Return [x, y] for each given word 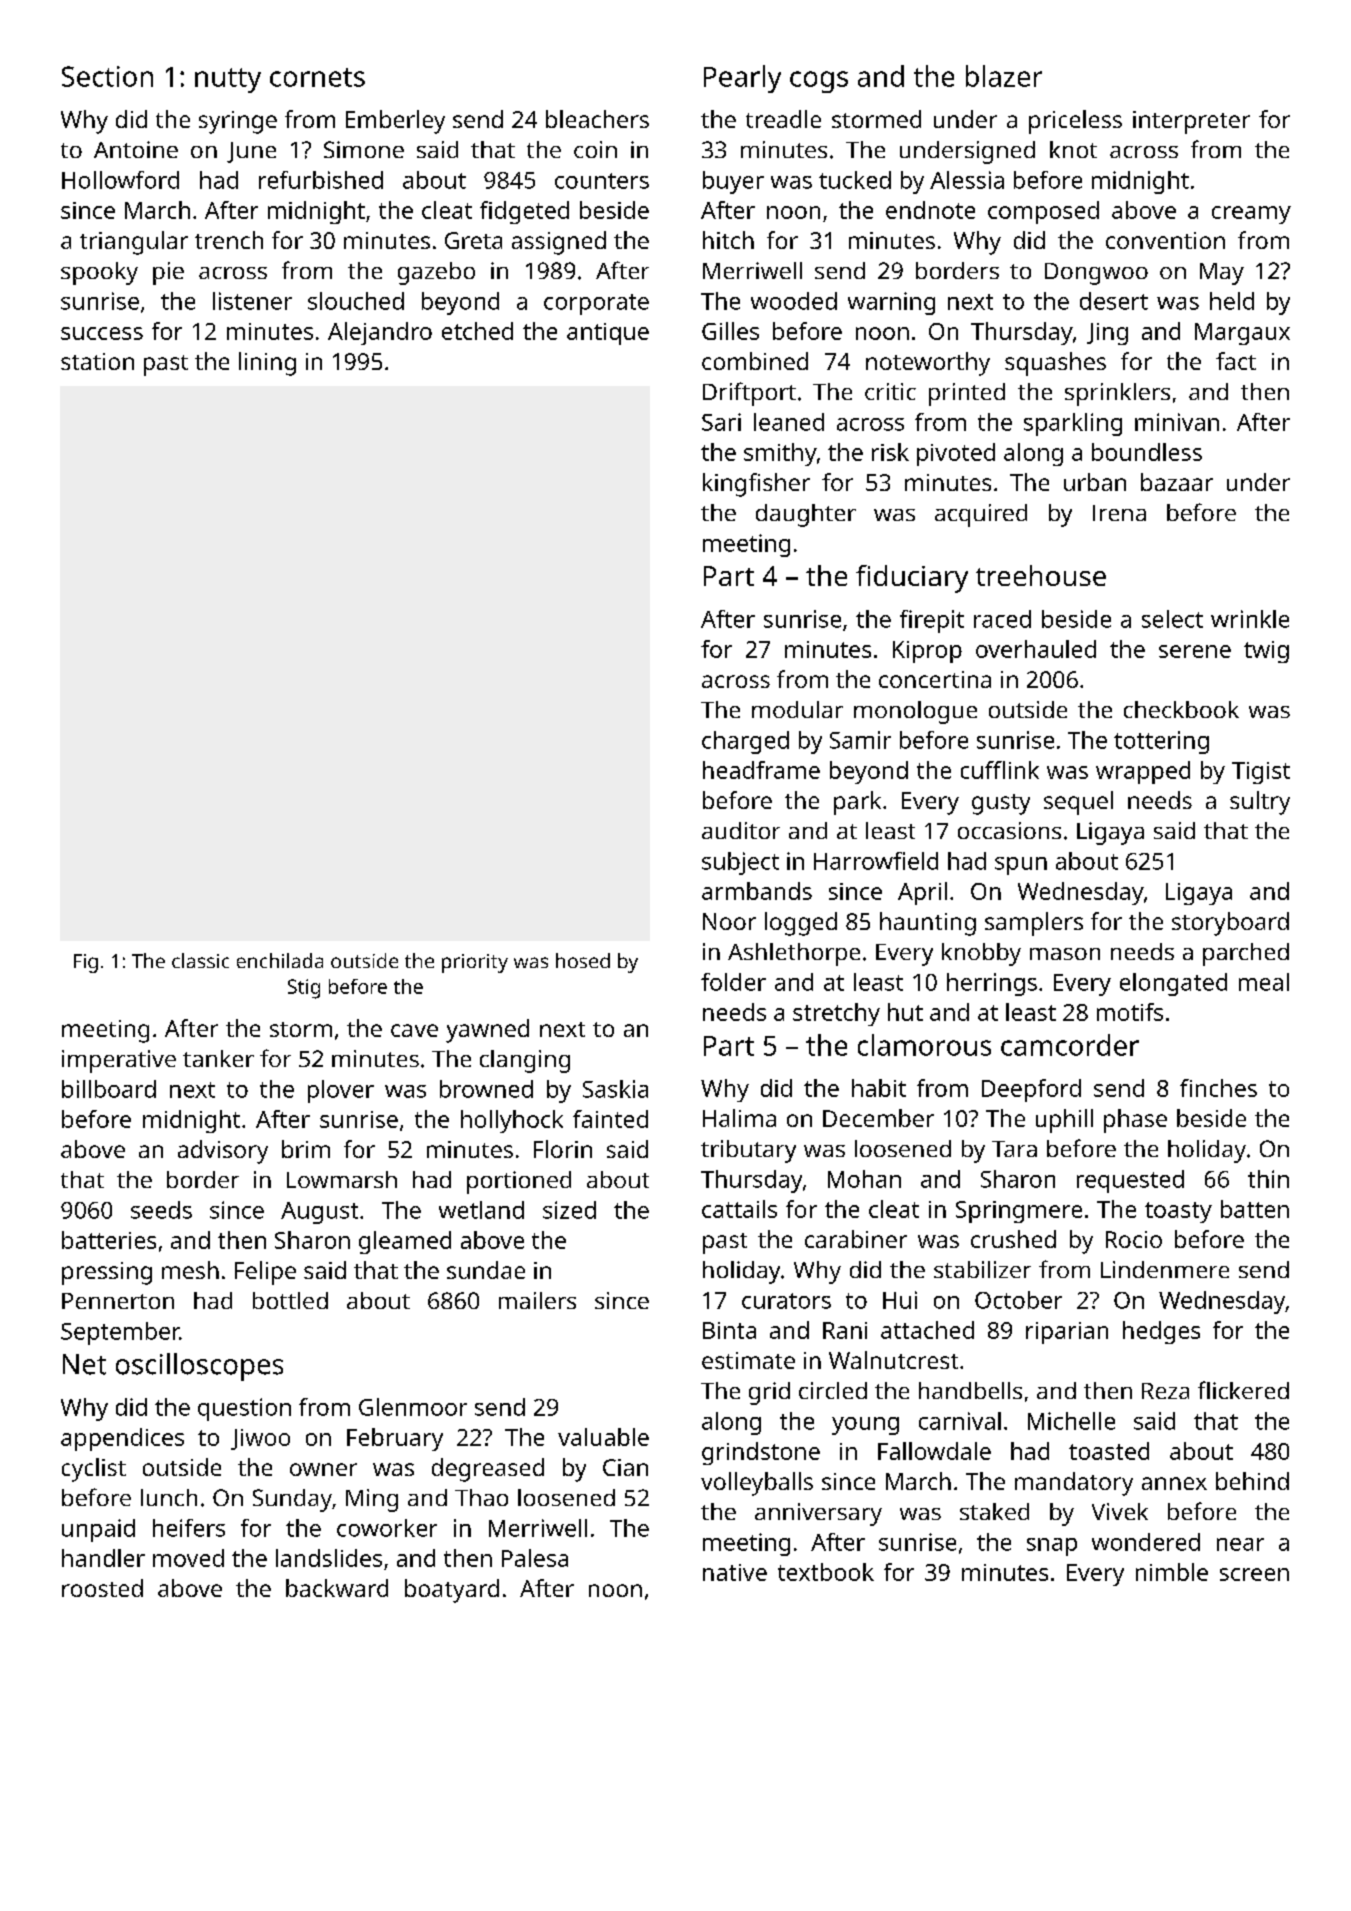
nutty [228, 80]
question [244, 1409]
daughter [806, 515]
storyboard [1230, 924]
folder [733, 982]
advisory [223, 1152]
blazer [1004, 76]
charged [745, 742]
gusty [1001, 804]
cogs [819, 82]
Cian [625, 1467]
